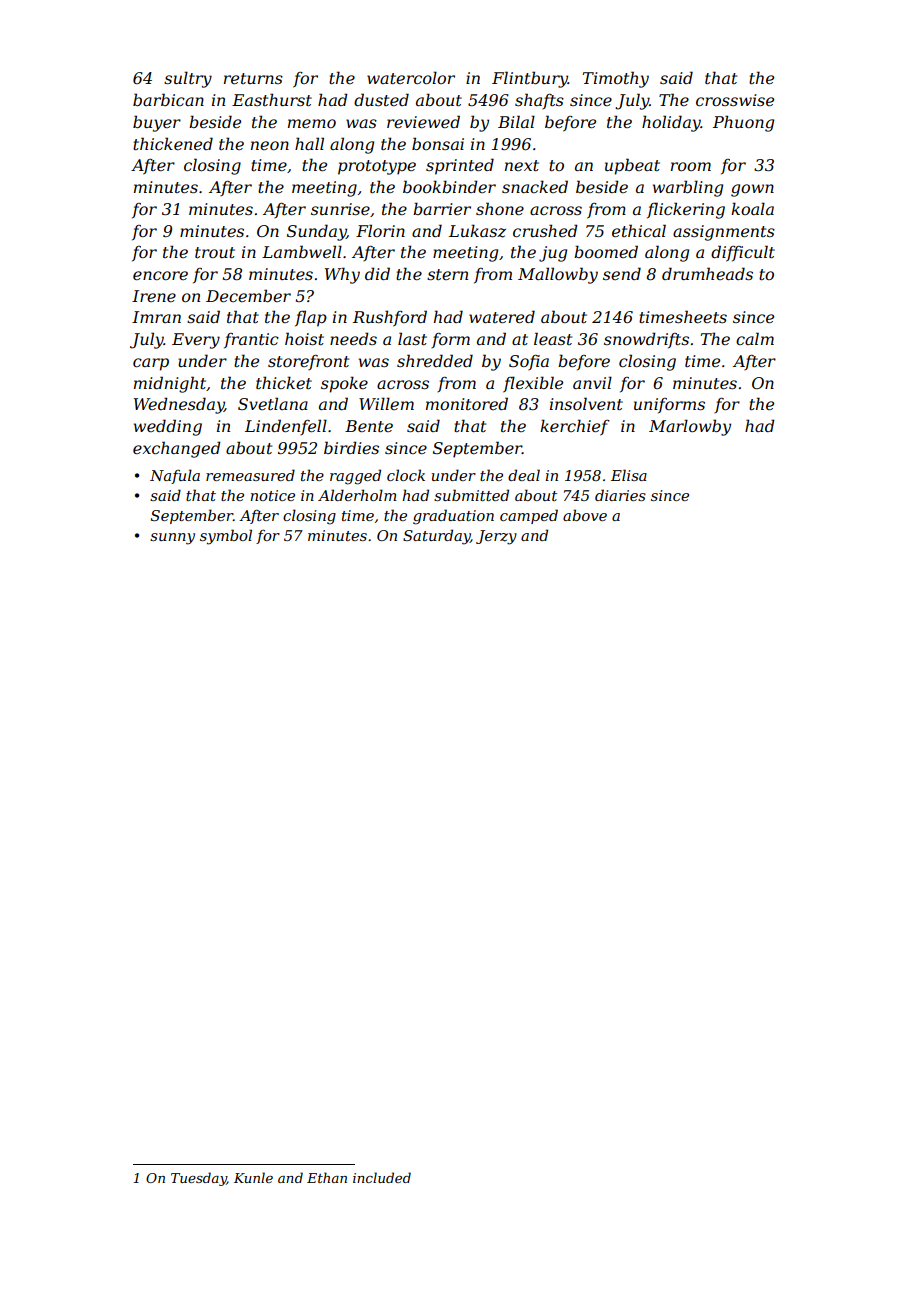  What do you see at coordinates (253, 1177) in the screenshot?
I see `Kunle` at bounding box center [253, 1177].
